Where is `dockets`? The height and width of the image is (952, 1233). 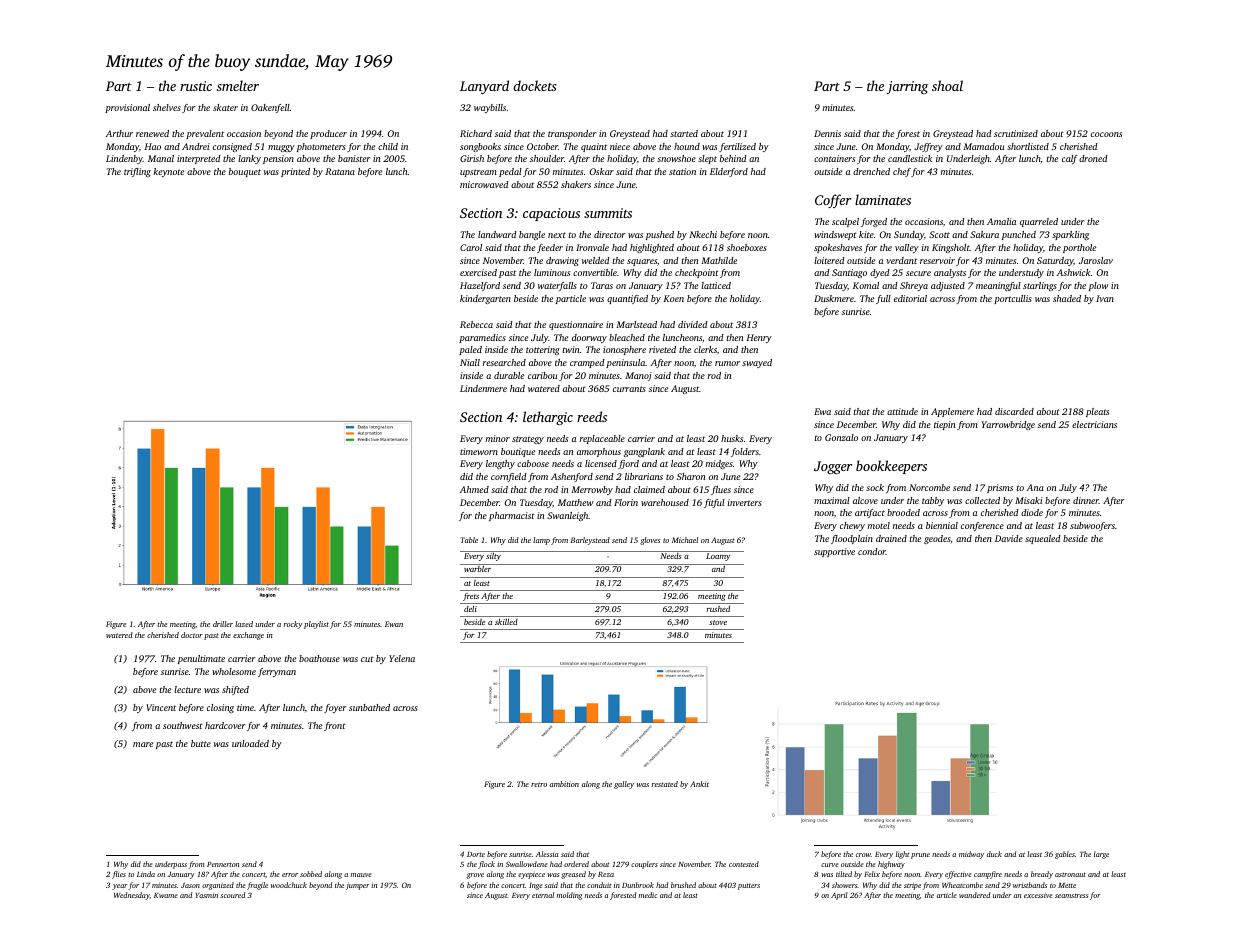
dockets is located at coordinates (534, 85).
